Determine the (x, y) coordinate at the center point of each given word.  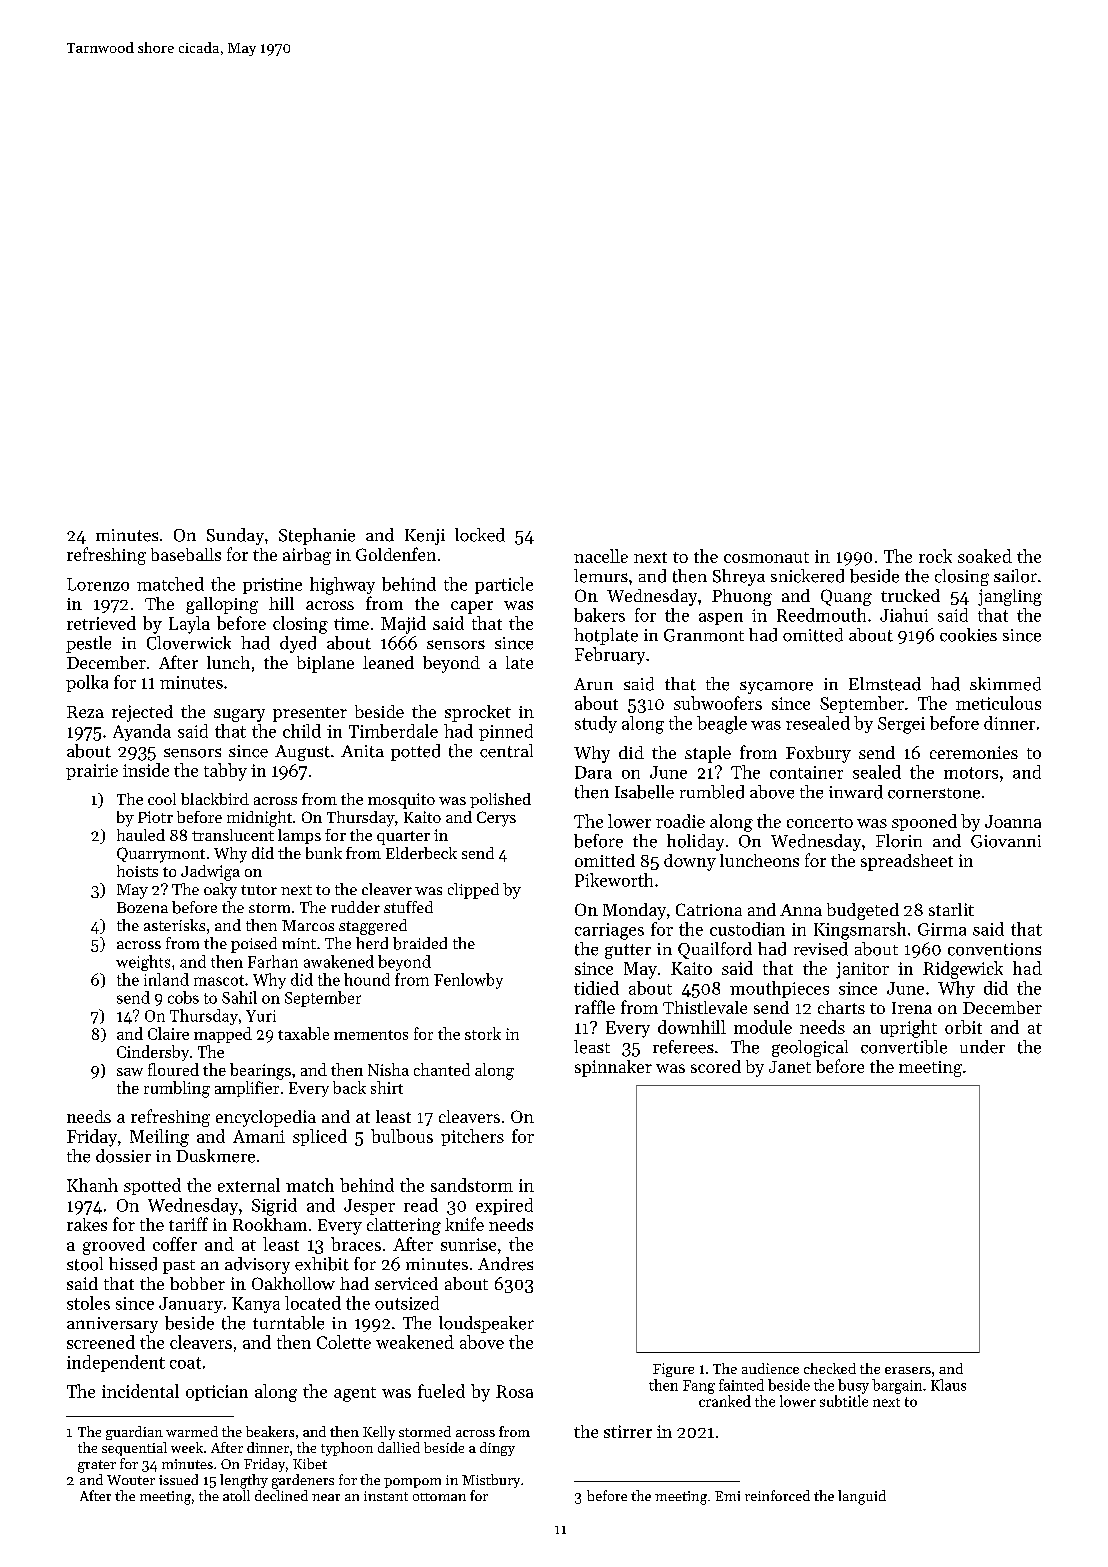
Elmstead (885, 684)
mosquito (401, 801)
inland (166, 979)
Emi (727, 1496)
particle (504, 585)
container (806, 772)
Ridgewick (963, 970)
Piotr (155, 817)
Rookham (270, 1224)
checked (830, 1368)
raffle (595, 1007)
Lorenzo (98, 584)
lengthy (244, 1481)
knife (464, 1224)
